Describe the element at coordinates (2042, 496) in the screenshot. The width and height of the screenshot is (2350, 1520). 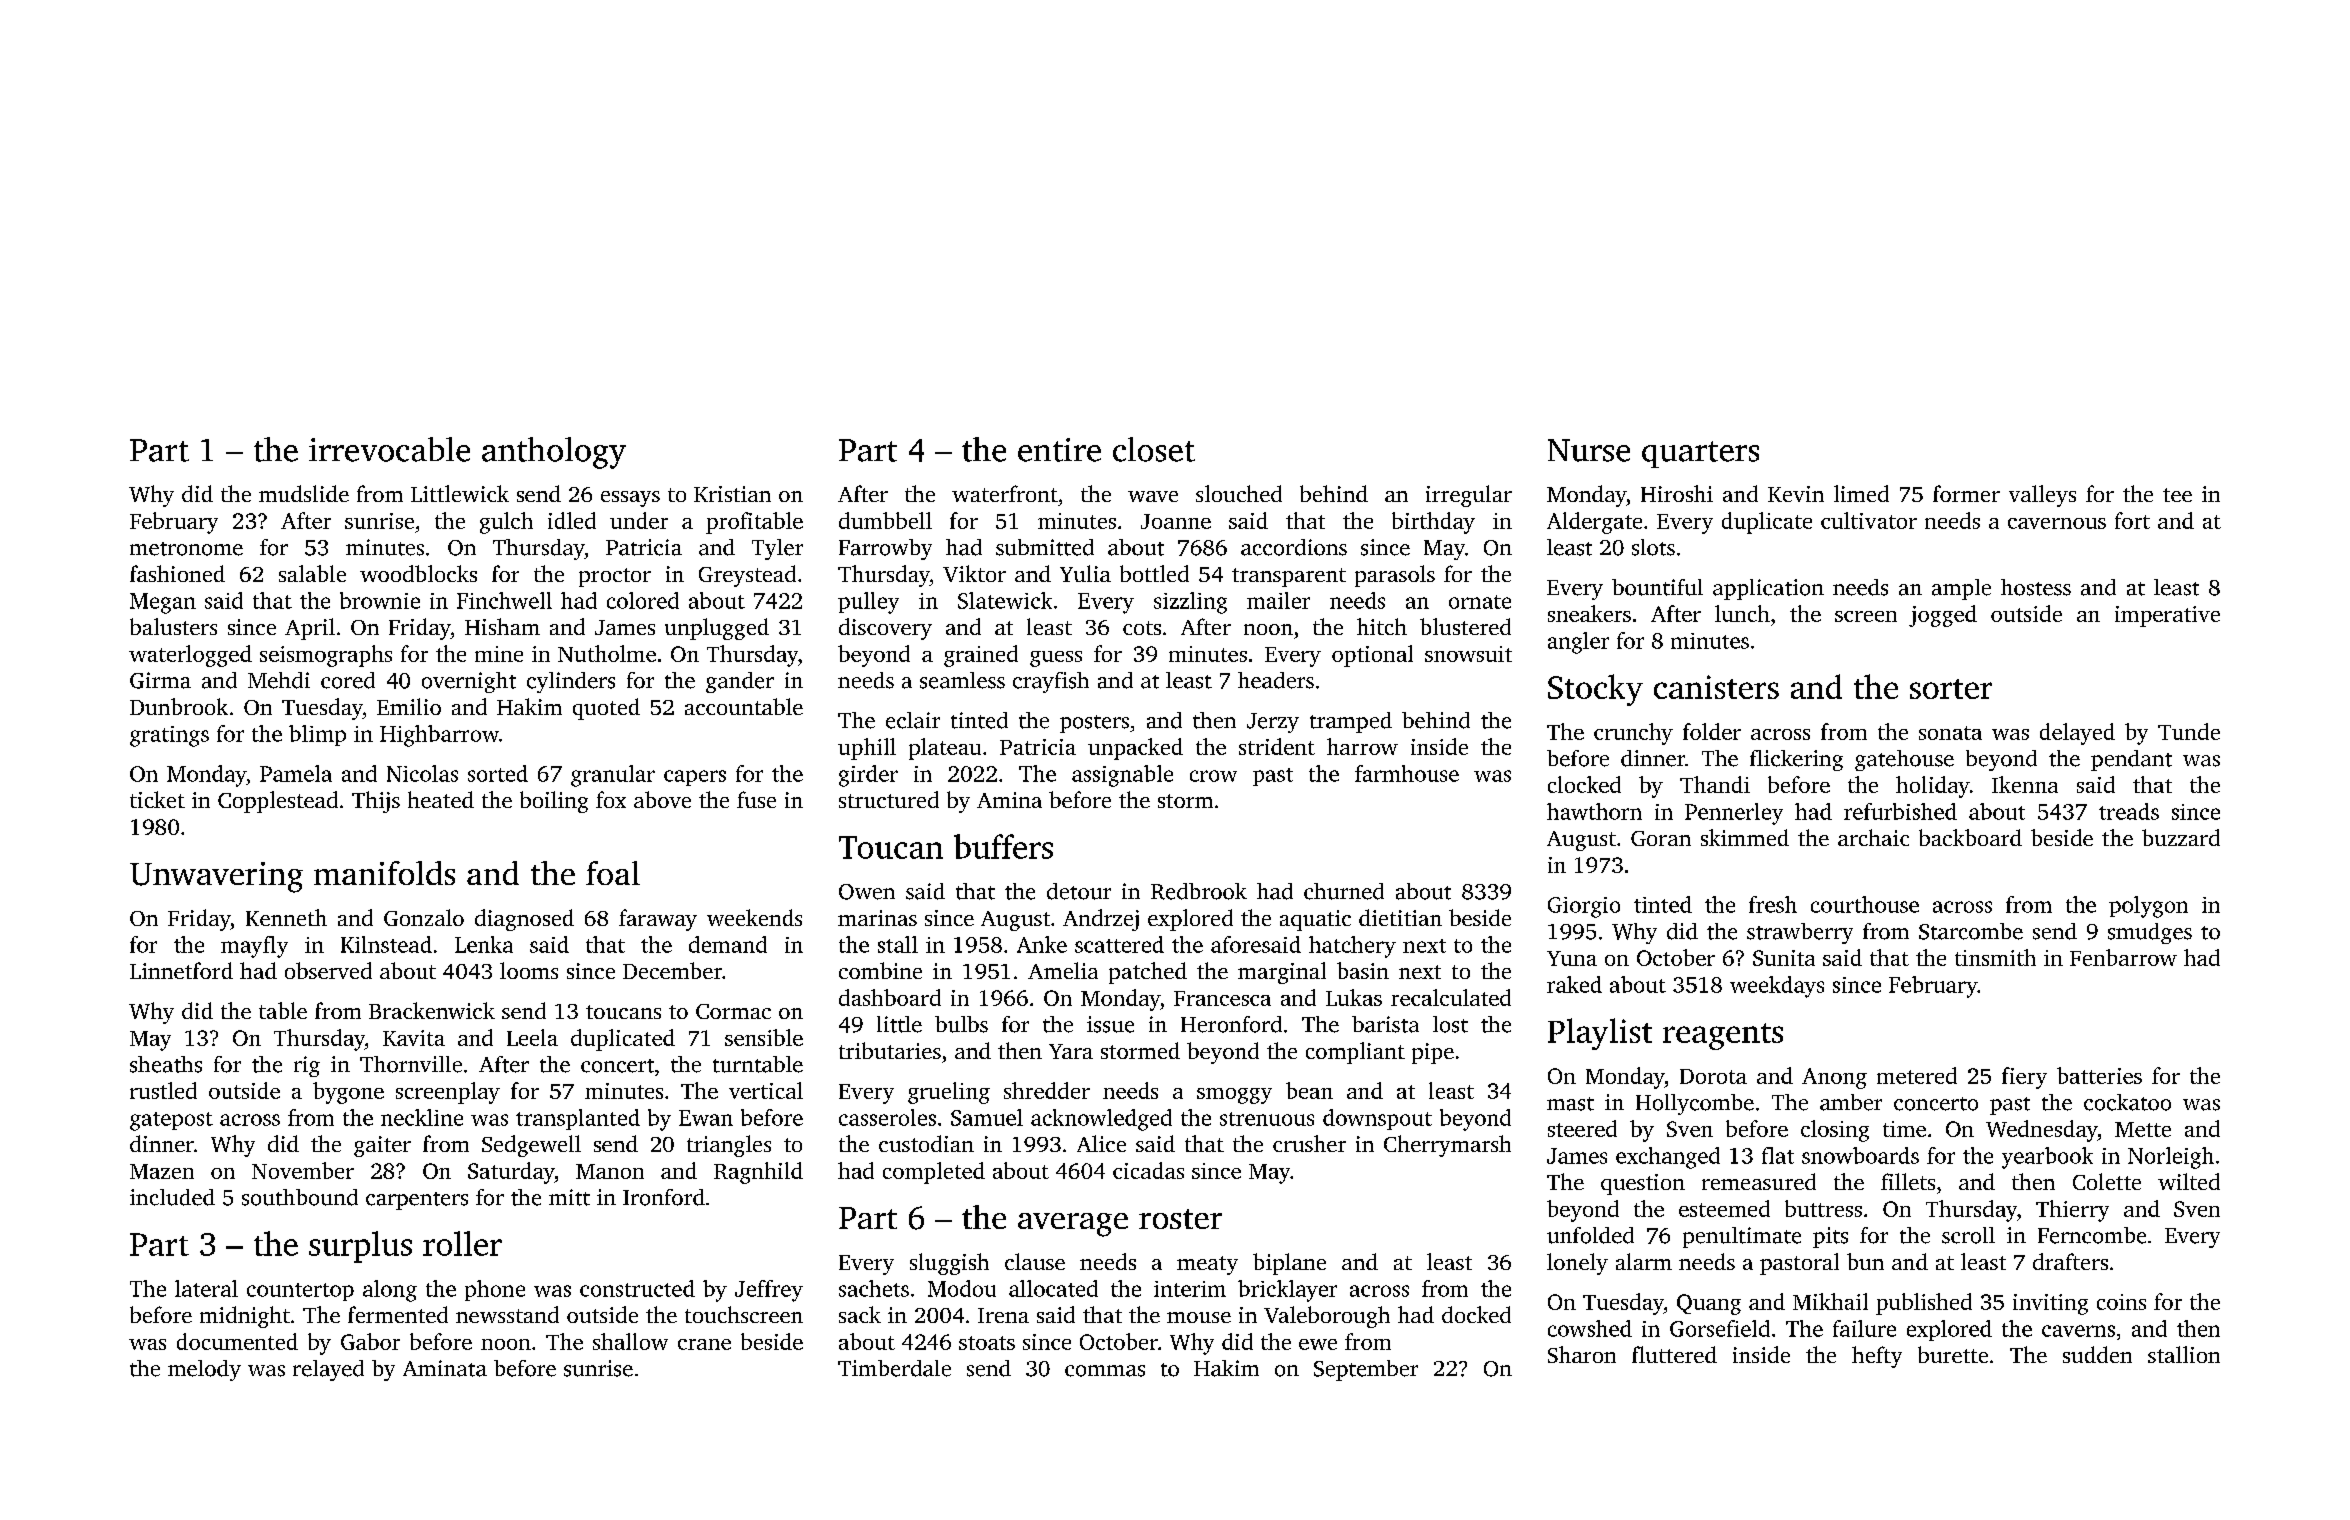
I see `valleys` at that location.
